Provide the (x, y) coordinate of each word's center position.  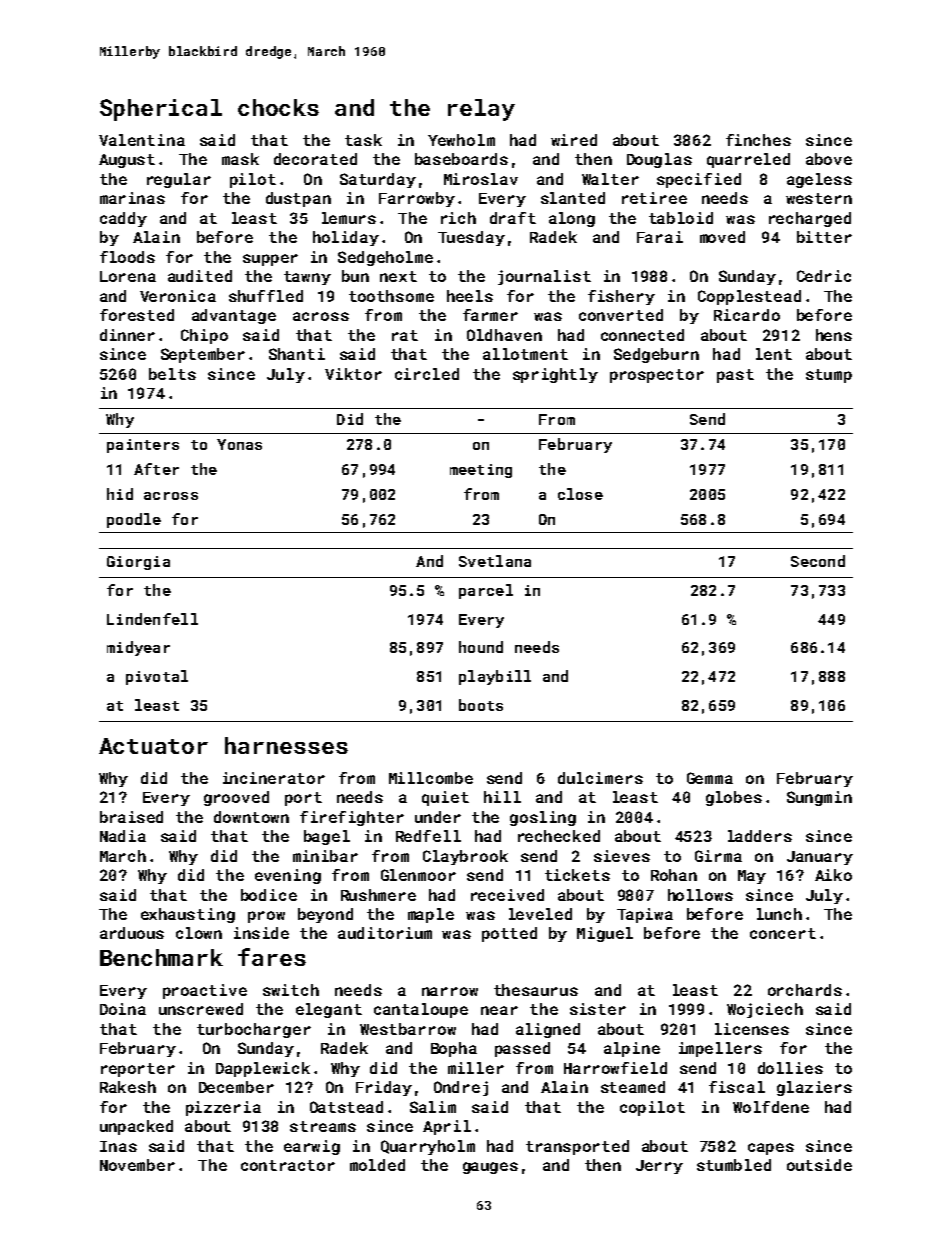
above (829, 159)
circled (427, 374)
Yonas (239, 444)
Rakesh (128, 1087)
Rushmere (378, 895)
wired (574, 140)
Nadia (123, 836)
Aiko (833, 875)
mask (240, 159)
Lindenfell (152, 619)
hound (481, 647)
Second (818, 561)
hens (834, 335)
